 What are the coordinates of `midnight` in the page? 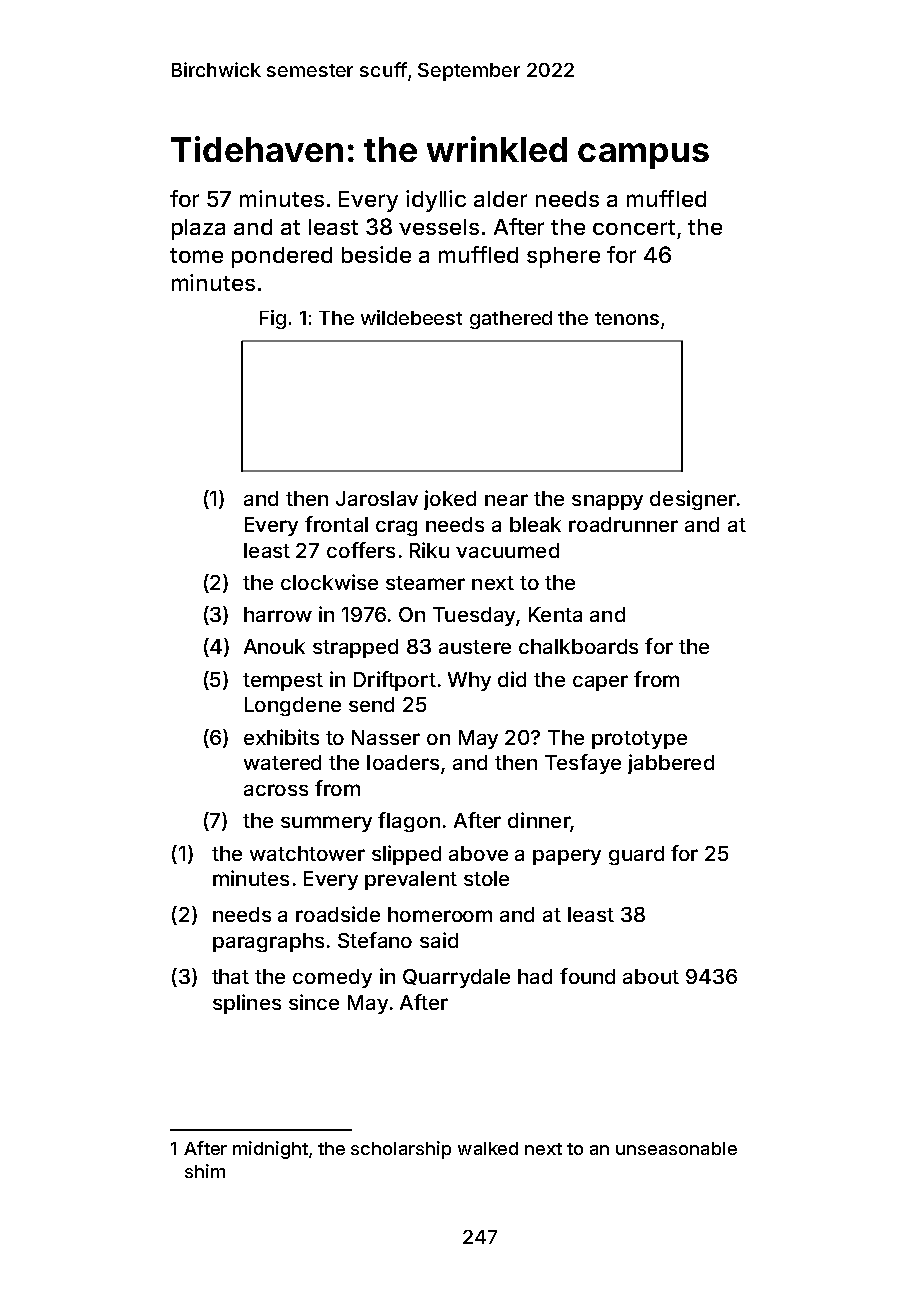 It's located at (270, 1150).
